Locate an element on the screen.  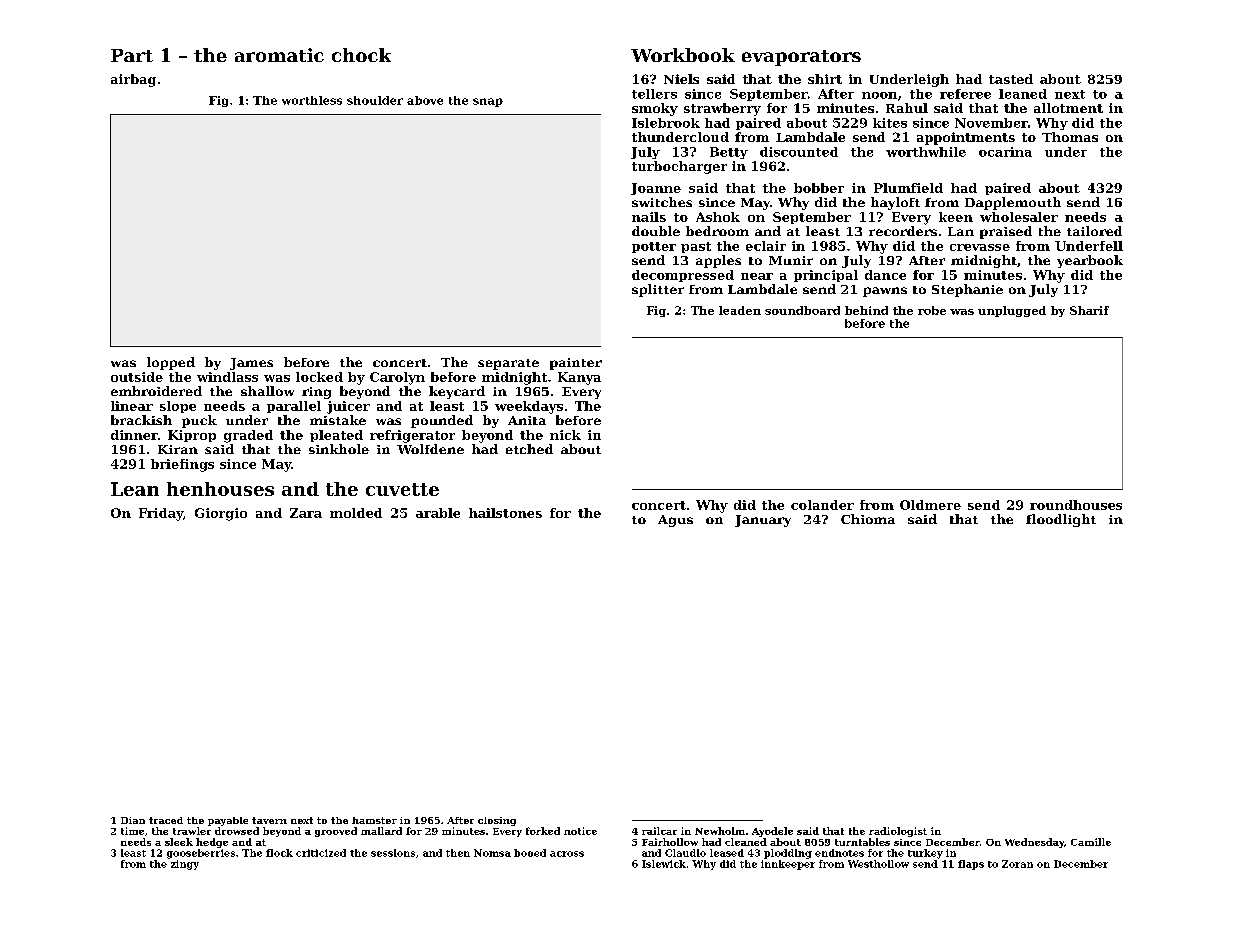
Chioma is located at coordinates (868, 519).
